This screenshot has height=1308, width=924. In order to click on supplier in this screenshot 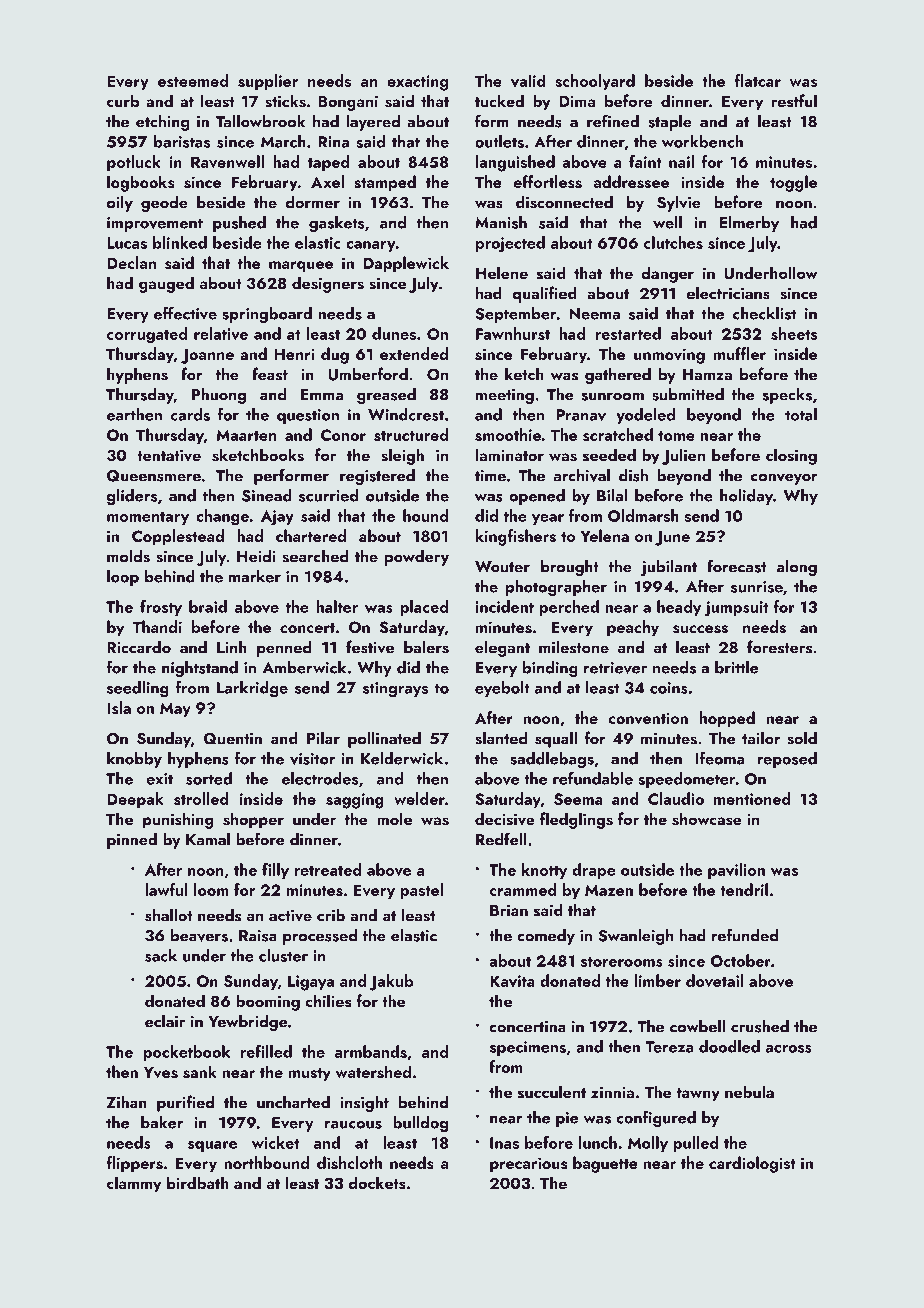, I will do `click(268, 82)`.
